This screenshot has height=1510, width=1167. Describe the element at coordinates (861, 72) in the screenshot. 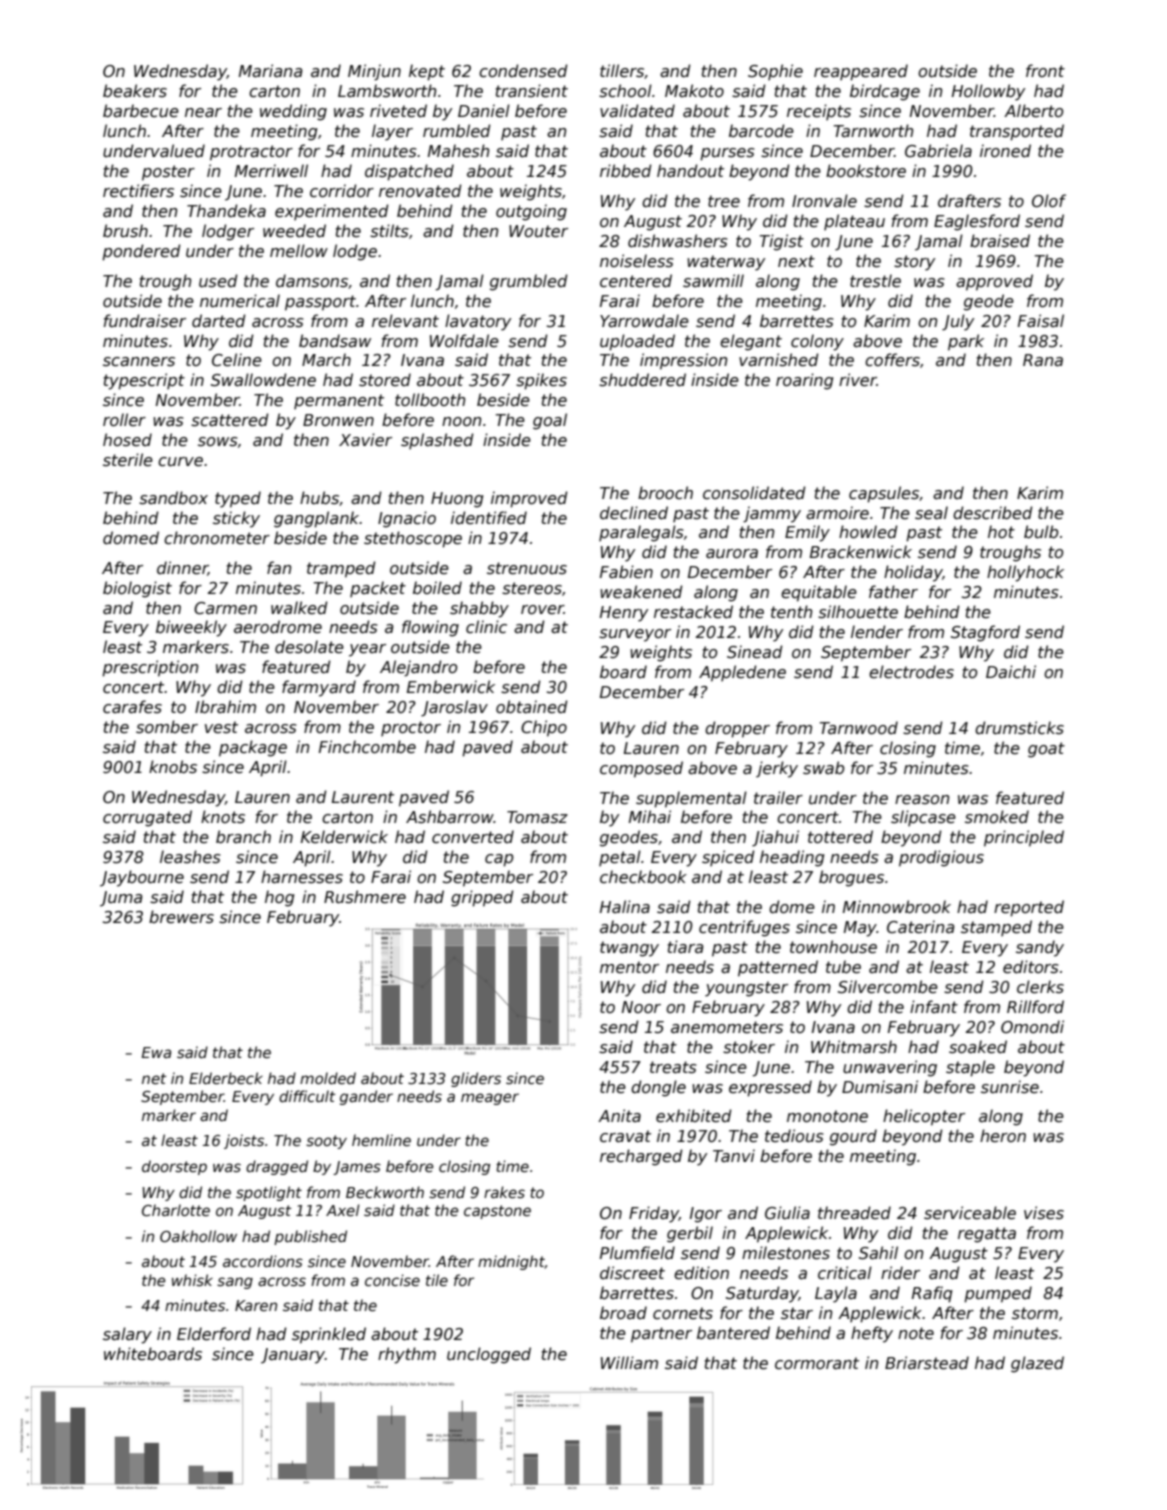

I see `reappeared` at that location.
